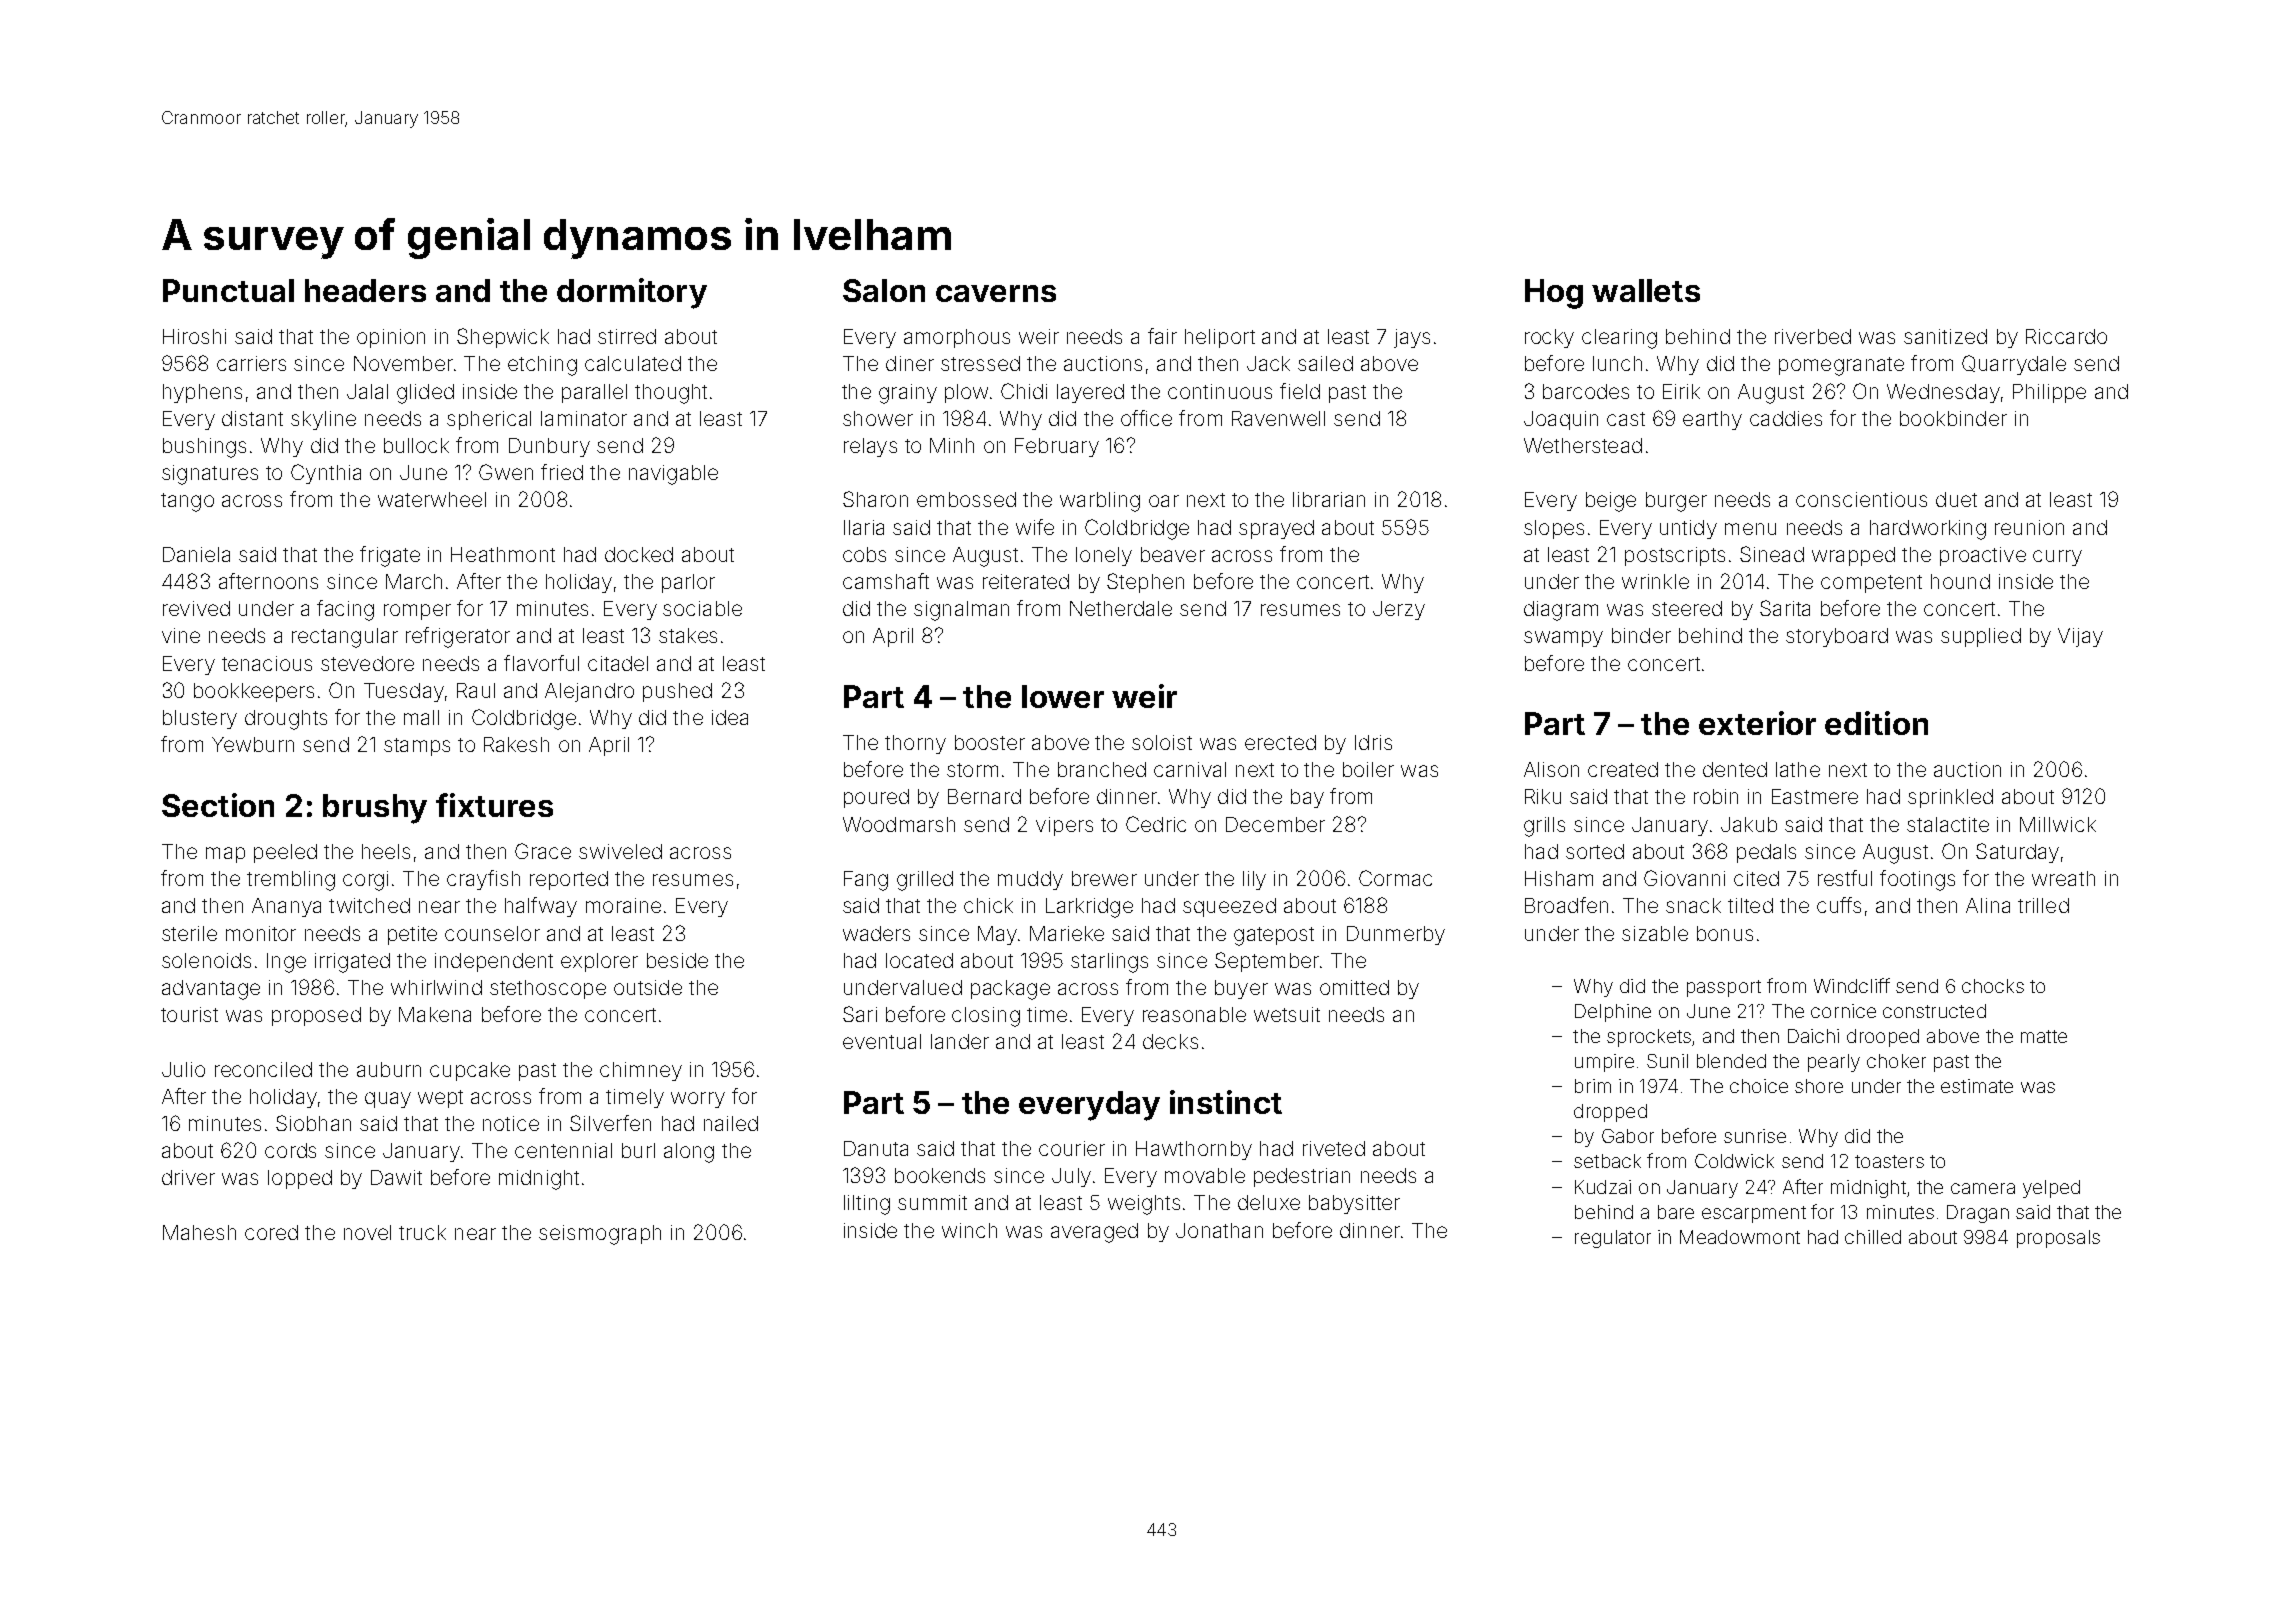 This image has height=1620, width=2292. What do you see at coordinates (367, 1232) in the image?
I see `novel` at bounding box center [367, 1232].
